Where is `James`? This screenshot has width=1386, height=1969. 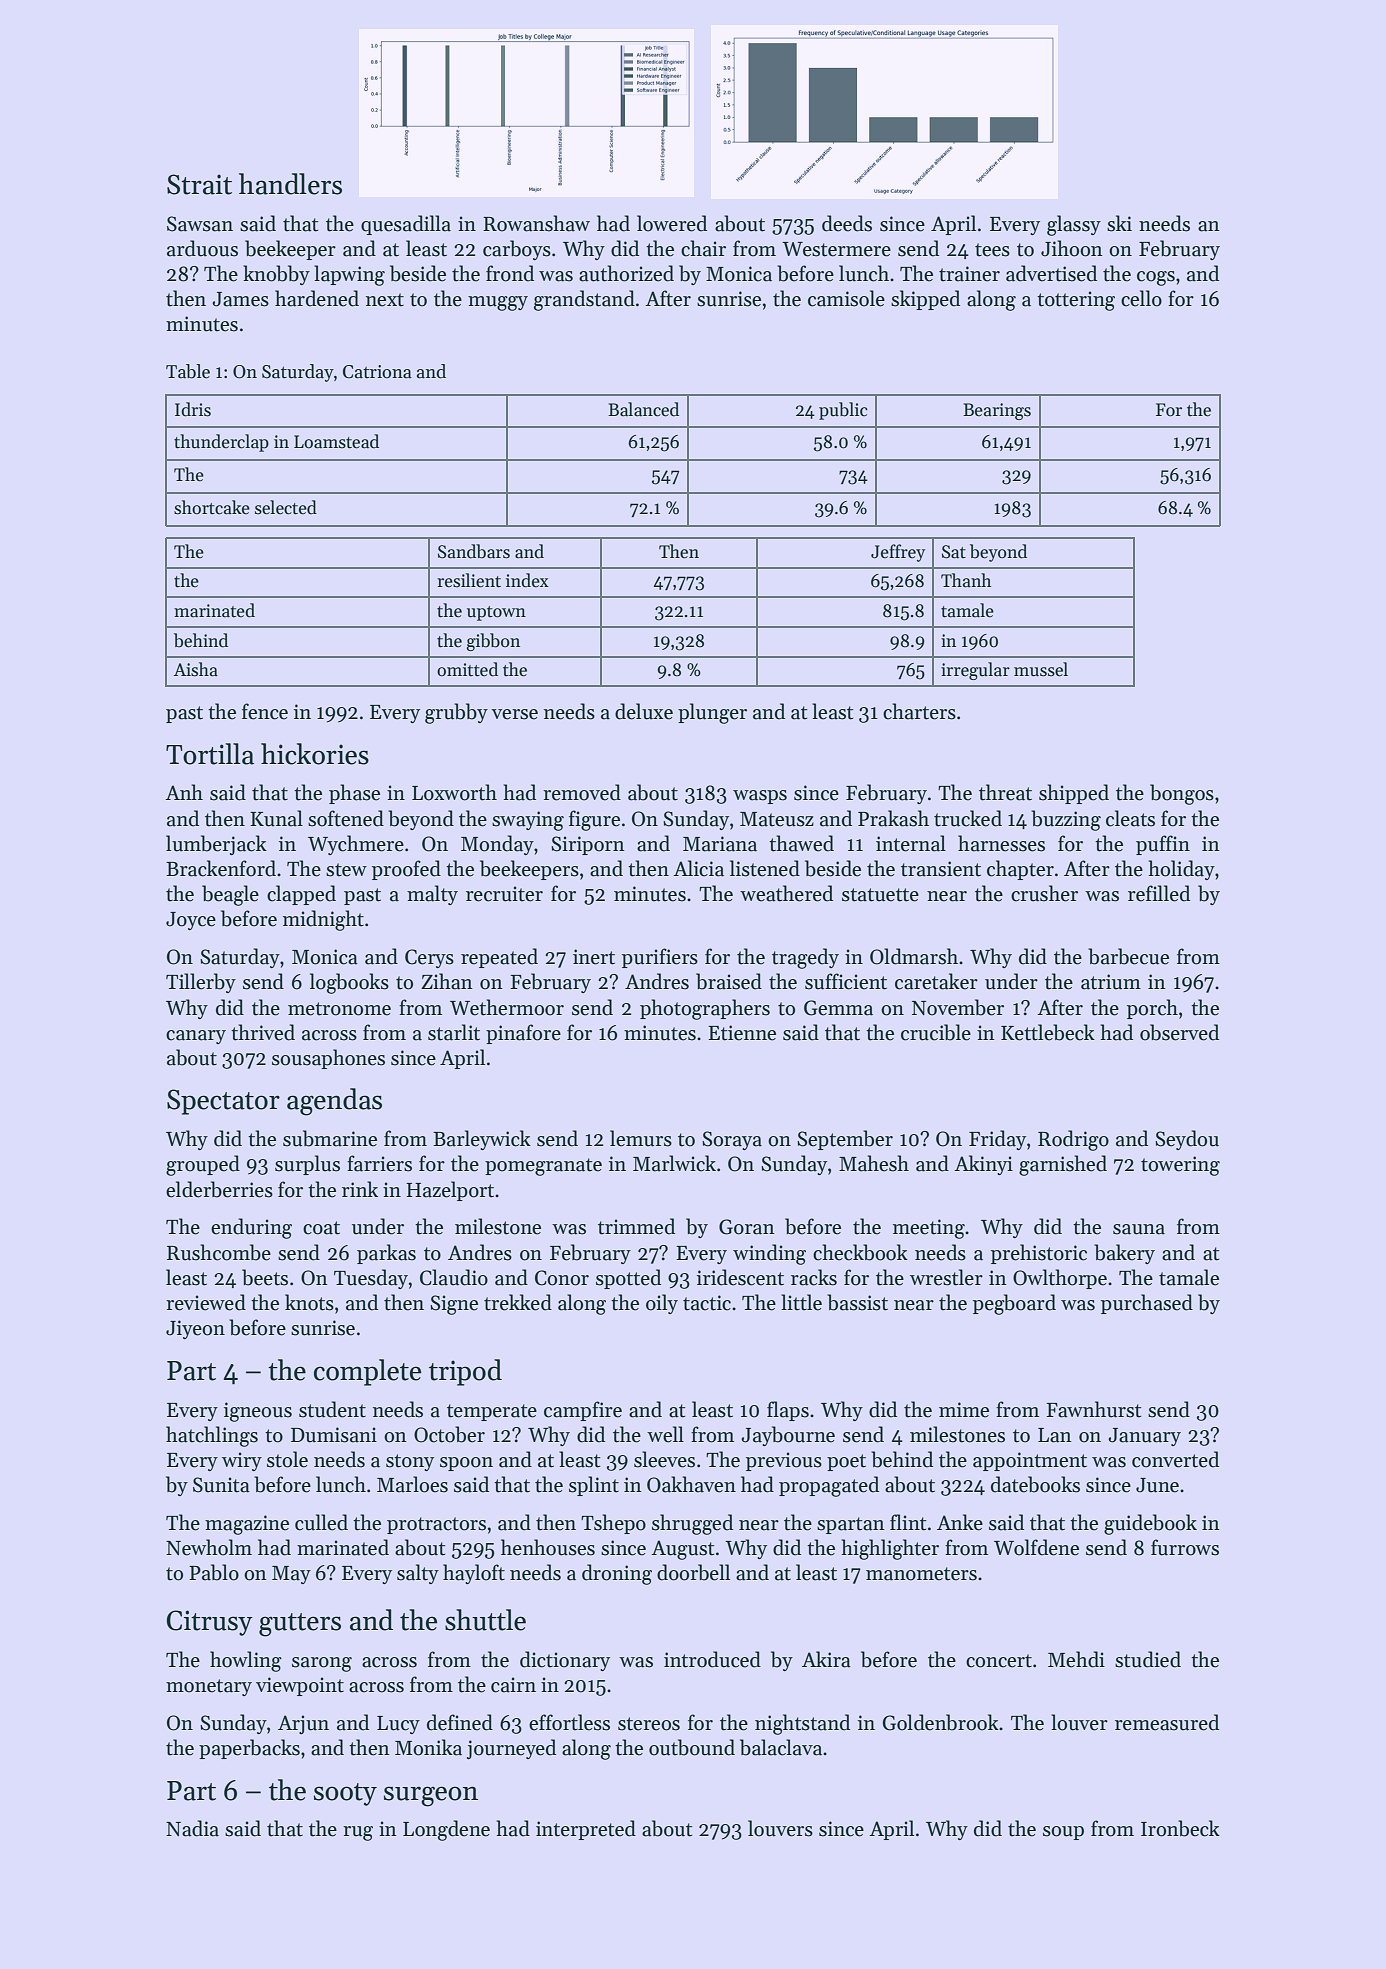
James is located at coordinates (240, 299).
